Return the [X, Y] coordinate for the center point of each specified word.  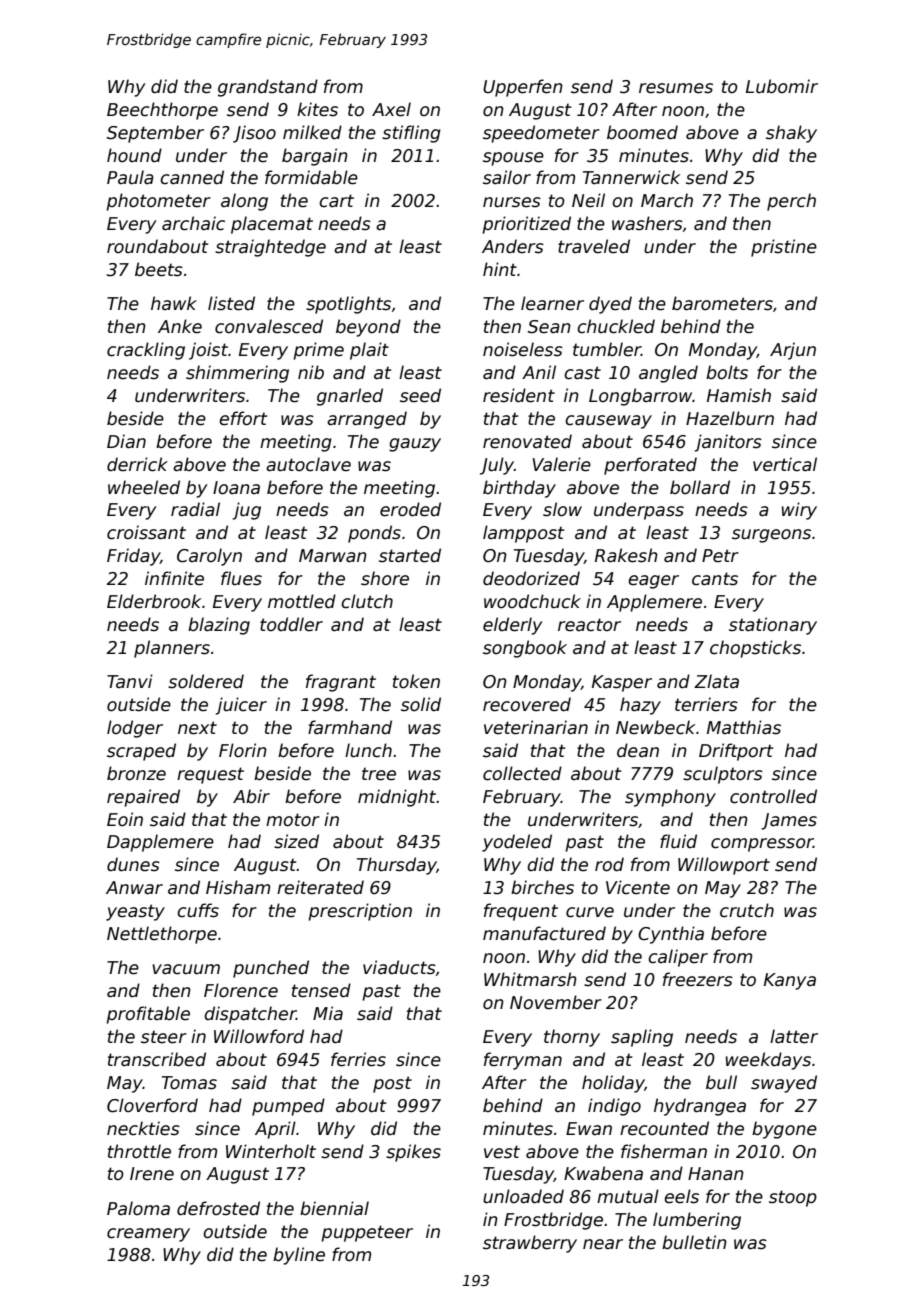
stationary [773, 626]
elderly [512, 626]
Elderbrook [154, 601]
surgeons [771, 536]
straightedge [270, 248]
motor [293, 820]
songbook [525, 649]
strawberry [530, 1244]
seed [420, 395]
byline [299, 1256]
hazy [640, 706]
